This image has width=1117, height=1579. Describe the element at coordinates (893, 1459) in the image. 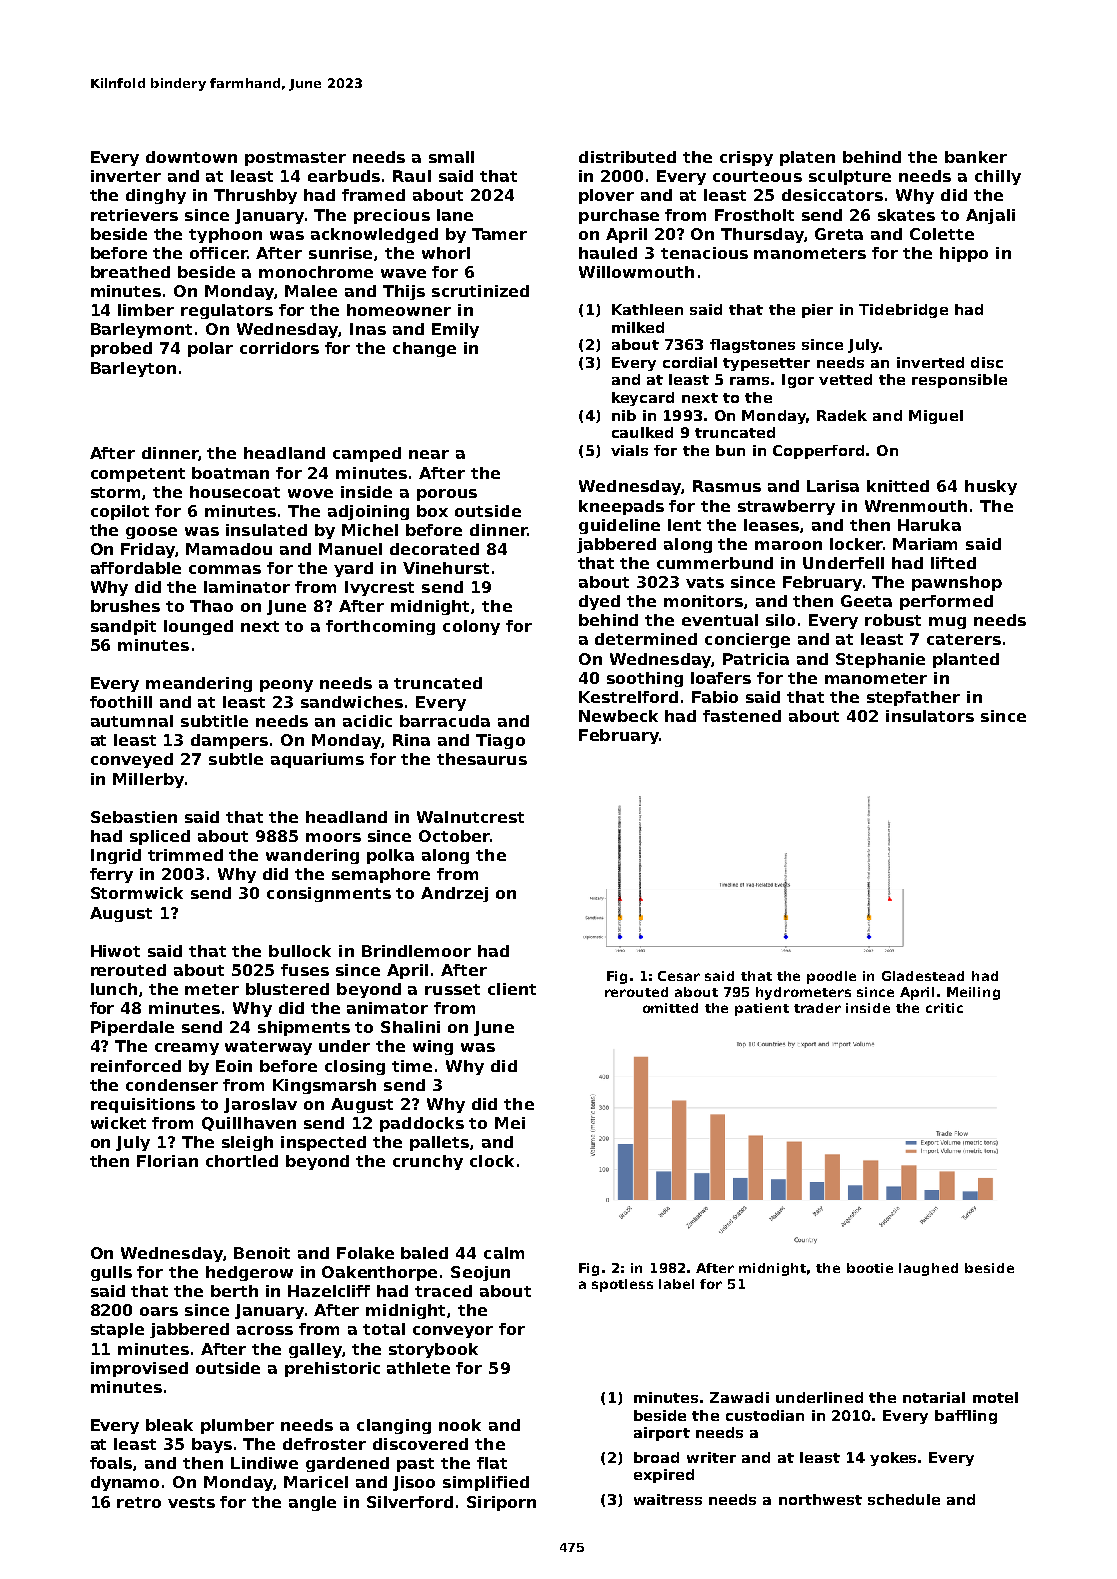

I see `yokes` at that location.
